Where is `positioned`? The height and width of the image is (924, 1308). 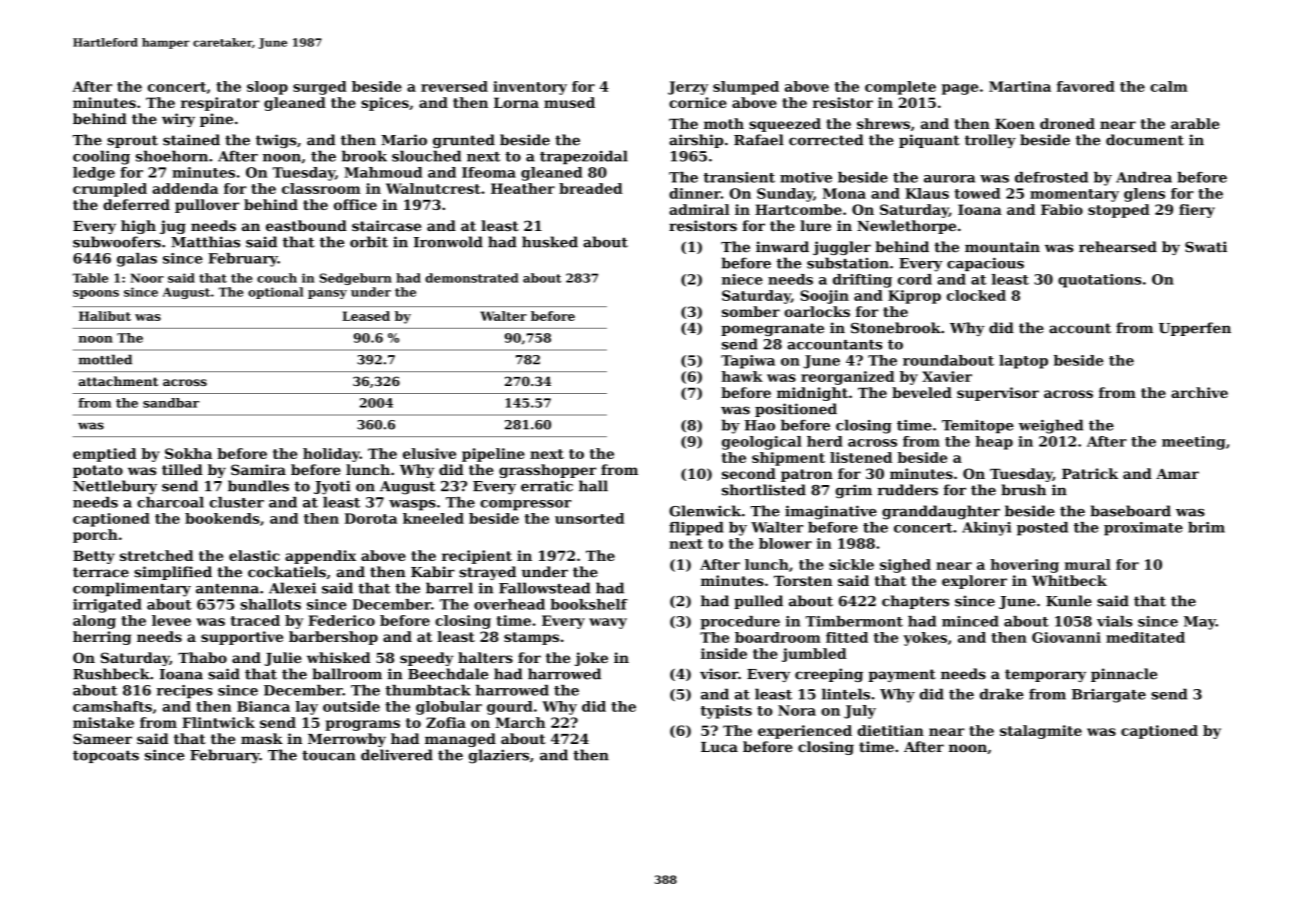 positioned is located at coordinates (796, 410).
